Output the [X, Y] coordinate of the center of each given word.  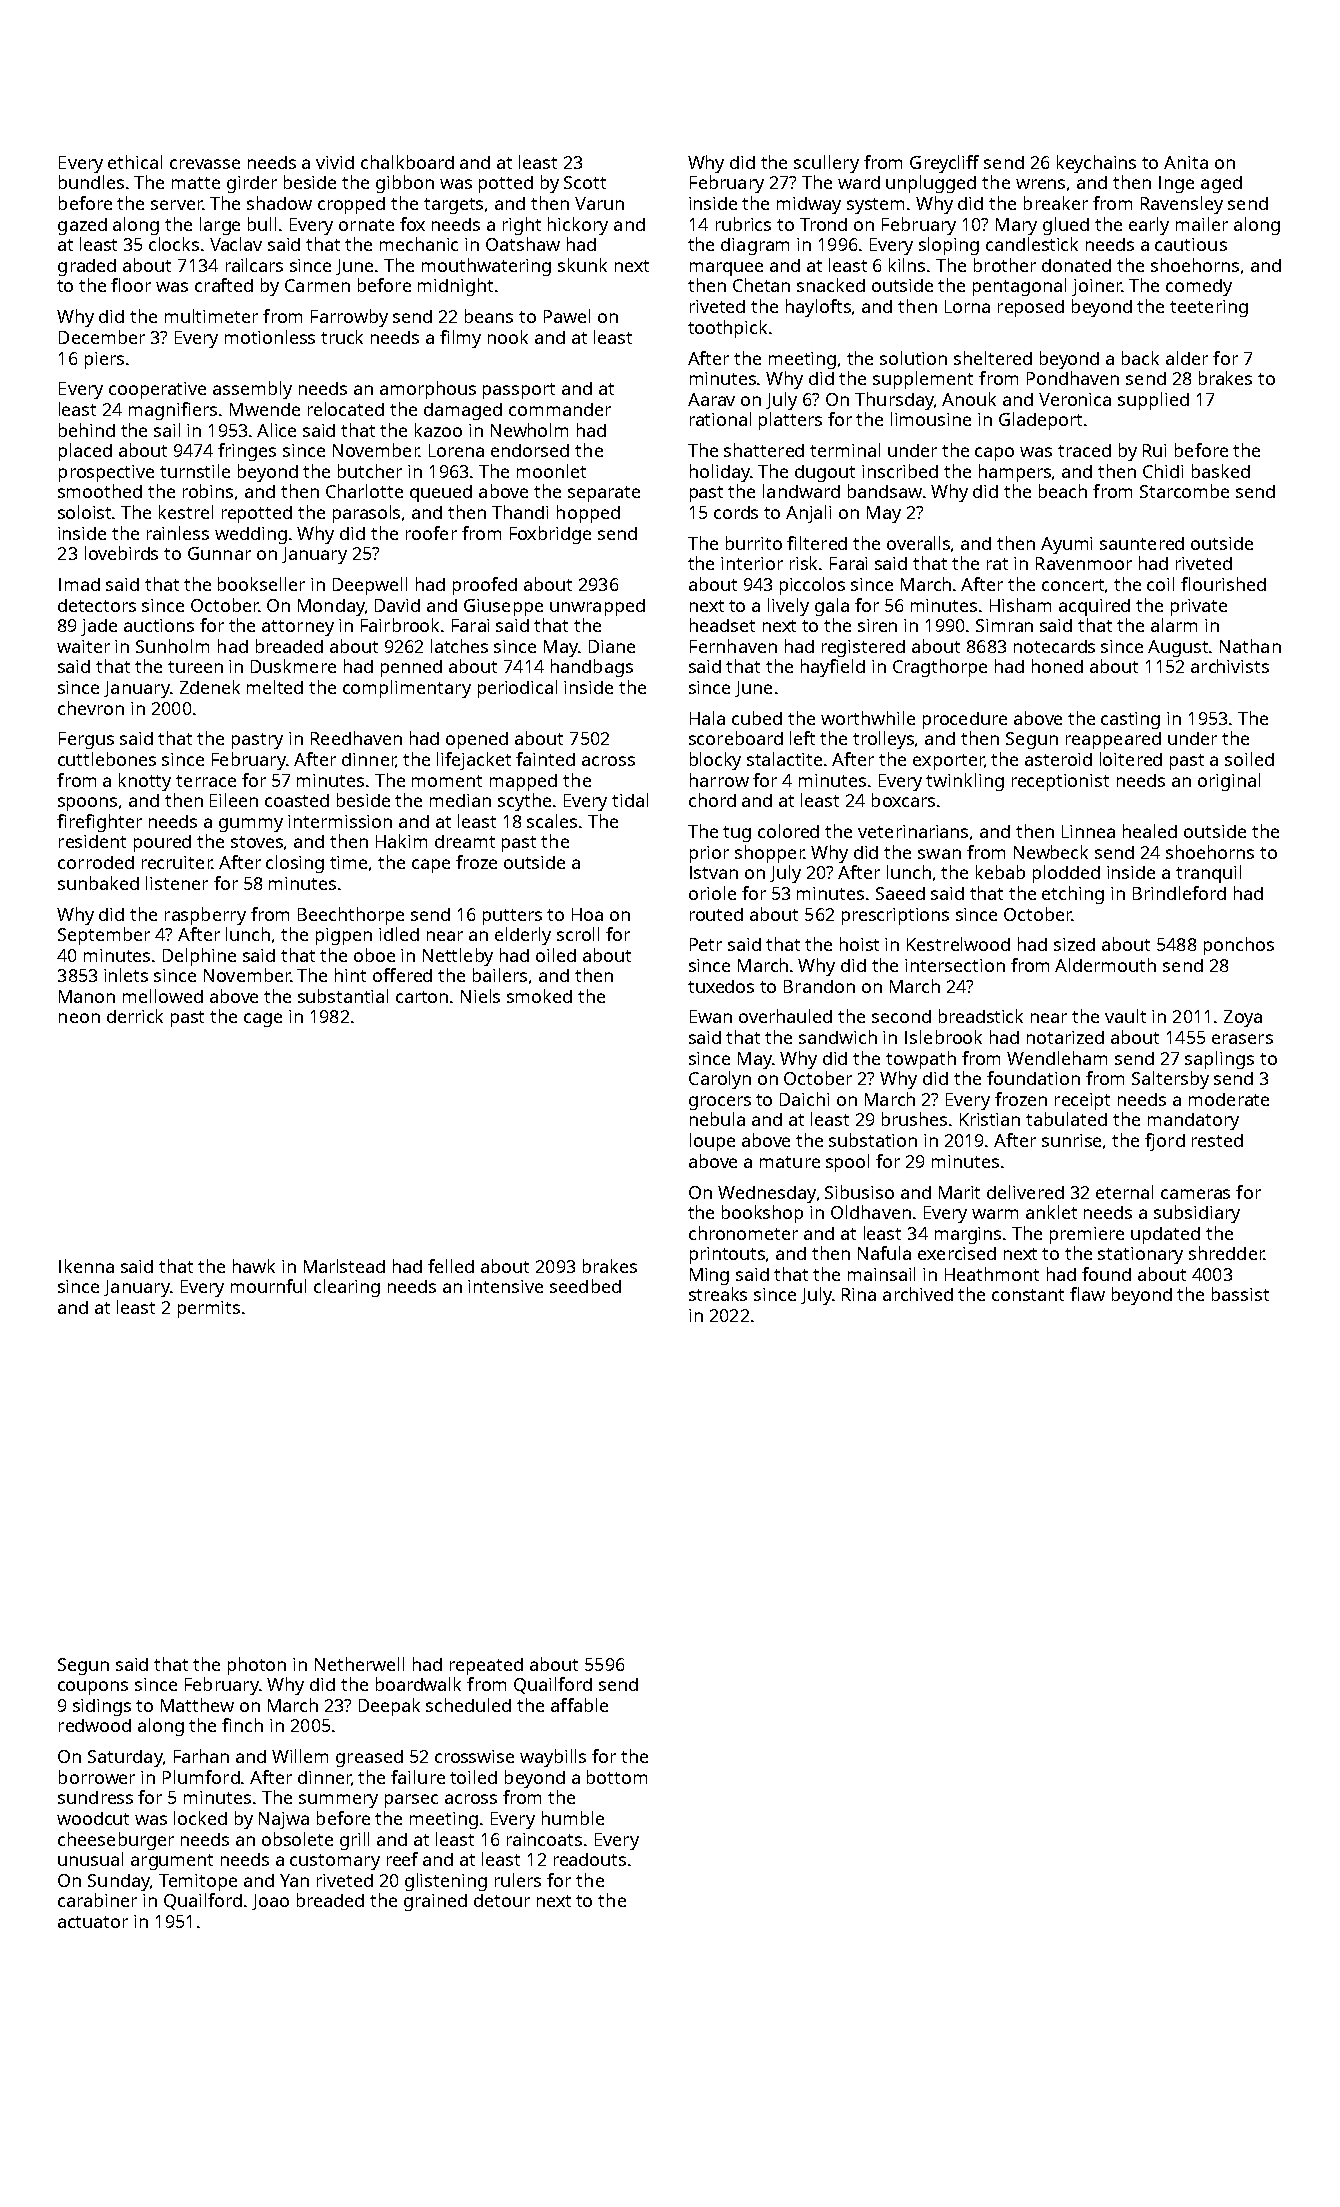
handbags [592, 668]
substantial [343, 996]
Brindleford [1179, 893]
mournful [268, 1286]
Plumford [201, 1777]
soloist [85, 512]
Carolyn [720, 1080]
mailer [1202, 224]
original [1229, 782]
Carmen [317, 285]
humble [573, 1818]
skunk [582, 265]
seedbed [585, 1286]
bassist [1240, 1294]
